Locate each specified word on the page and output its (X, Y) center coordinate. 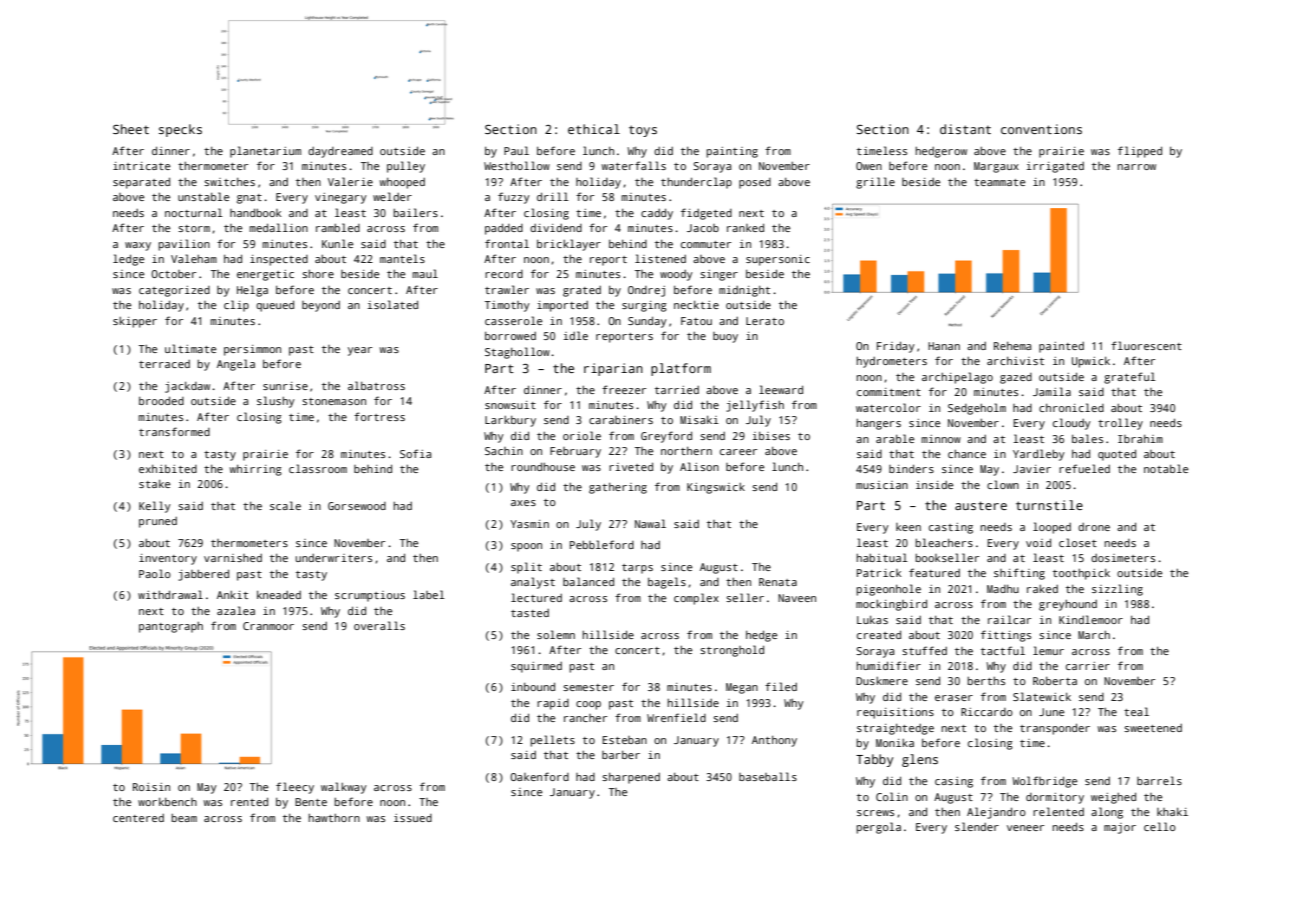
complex (696, 599)
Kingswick (716, 488)
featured (934, 572)
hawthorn (334, 818)
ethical (594, 129)
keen (908, 527)
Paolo (155, 573)
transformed (174, 431)
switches (229, 182)
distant (965, 129)
